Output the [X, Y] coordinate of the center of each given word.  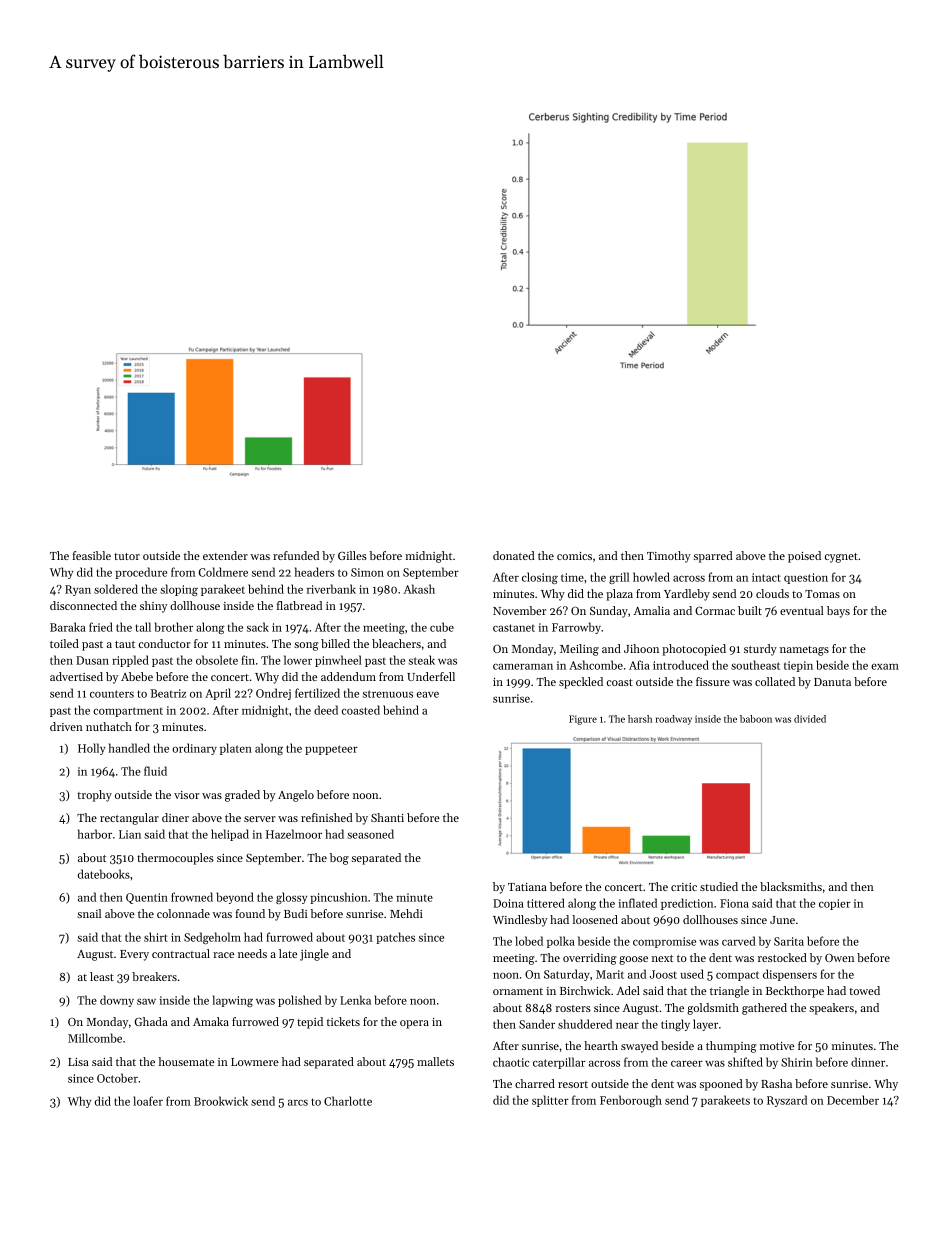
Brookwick [221, 1101]
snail [89, 913]
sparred [713, 557]
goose [633, 960]
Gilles [352, 555]
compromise [664, 942]
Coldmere [223, 572]
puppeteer [331, 750]
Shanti [387, 817]
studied [719, 886]
